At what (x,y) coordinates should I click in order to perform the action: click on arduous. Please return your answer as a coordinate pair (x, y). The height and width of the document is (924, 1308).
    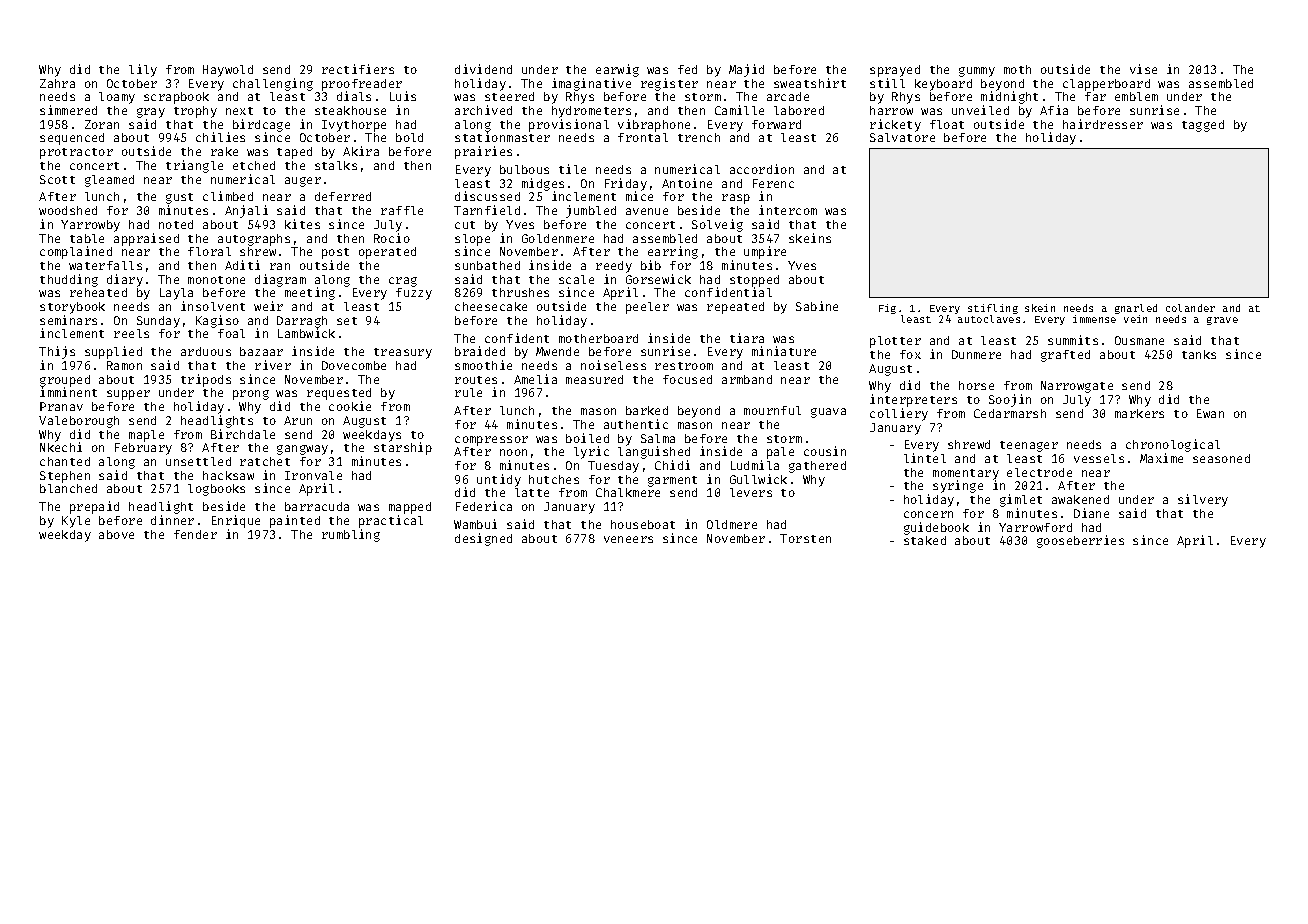
    Looking at the image, I should click on (206, 351).
